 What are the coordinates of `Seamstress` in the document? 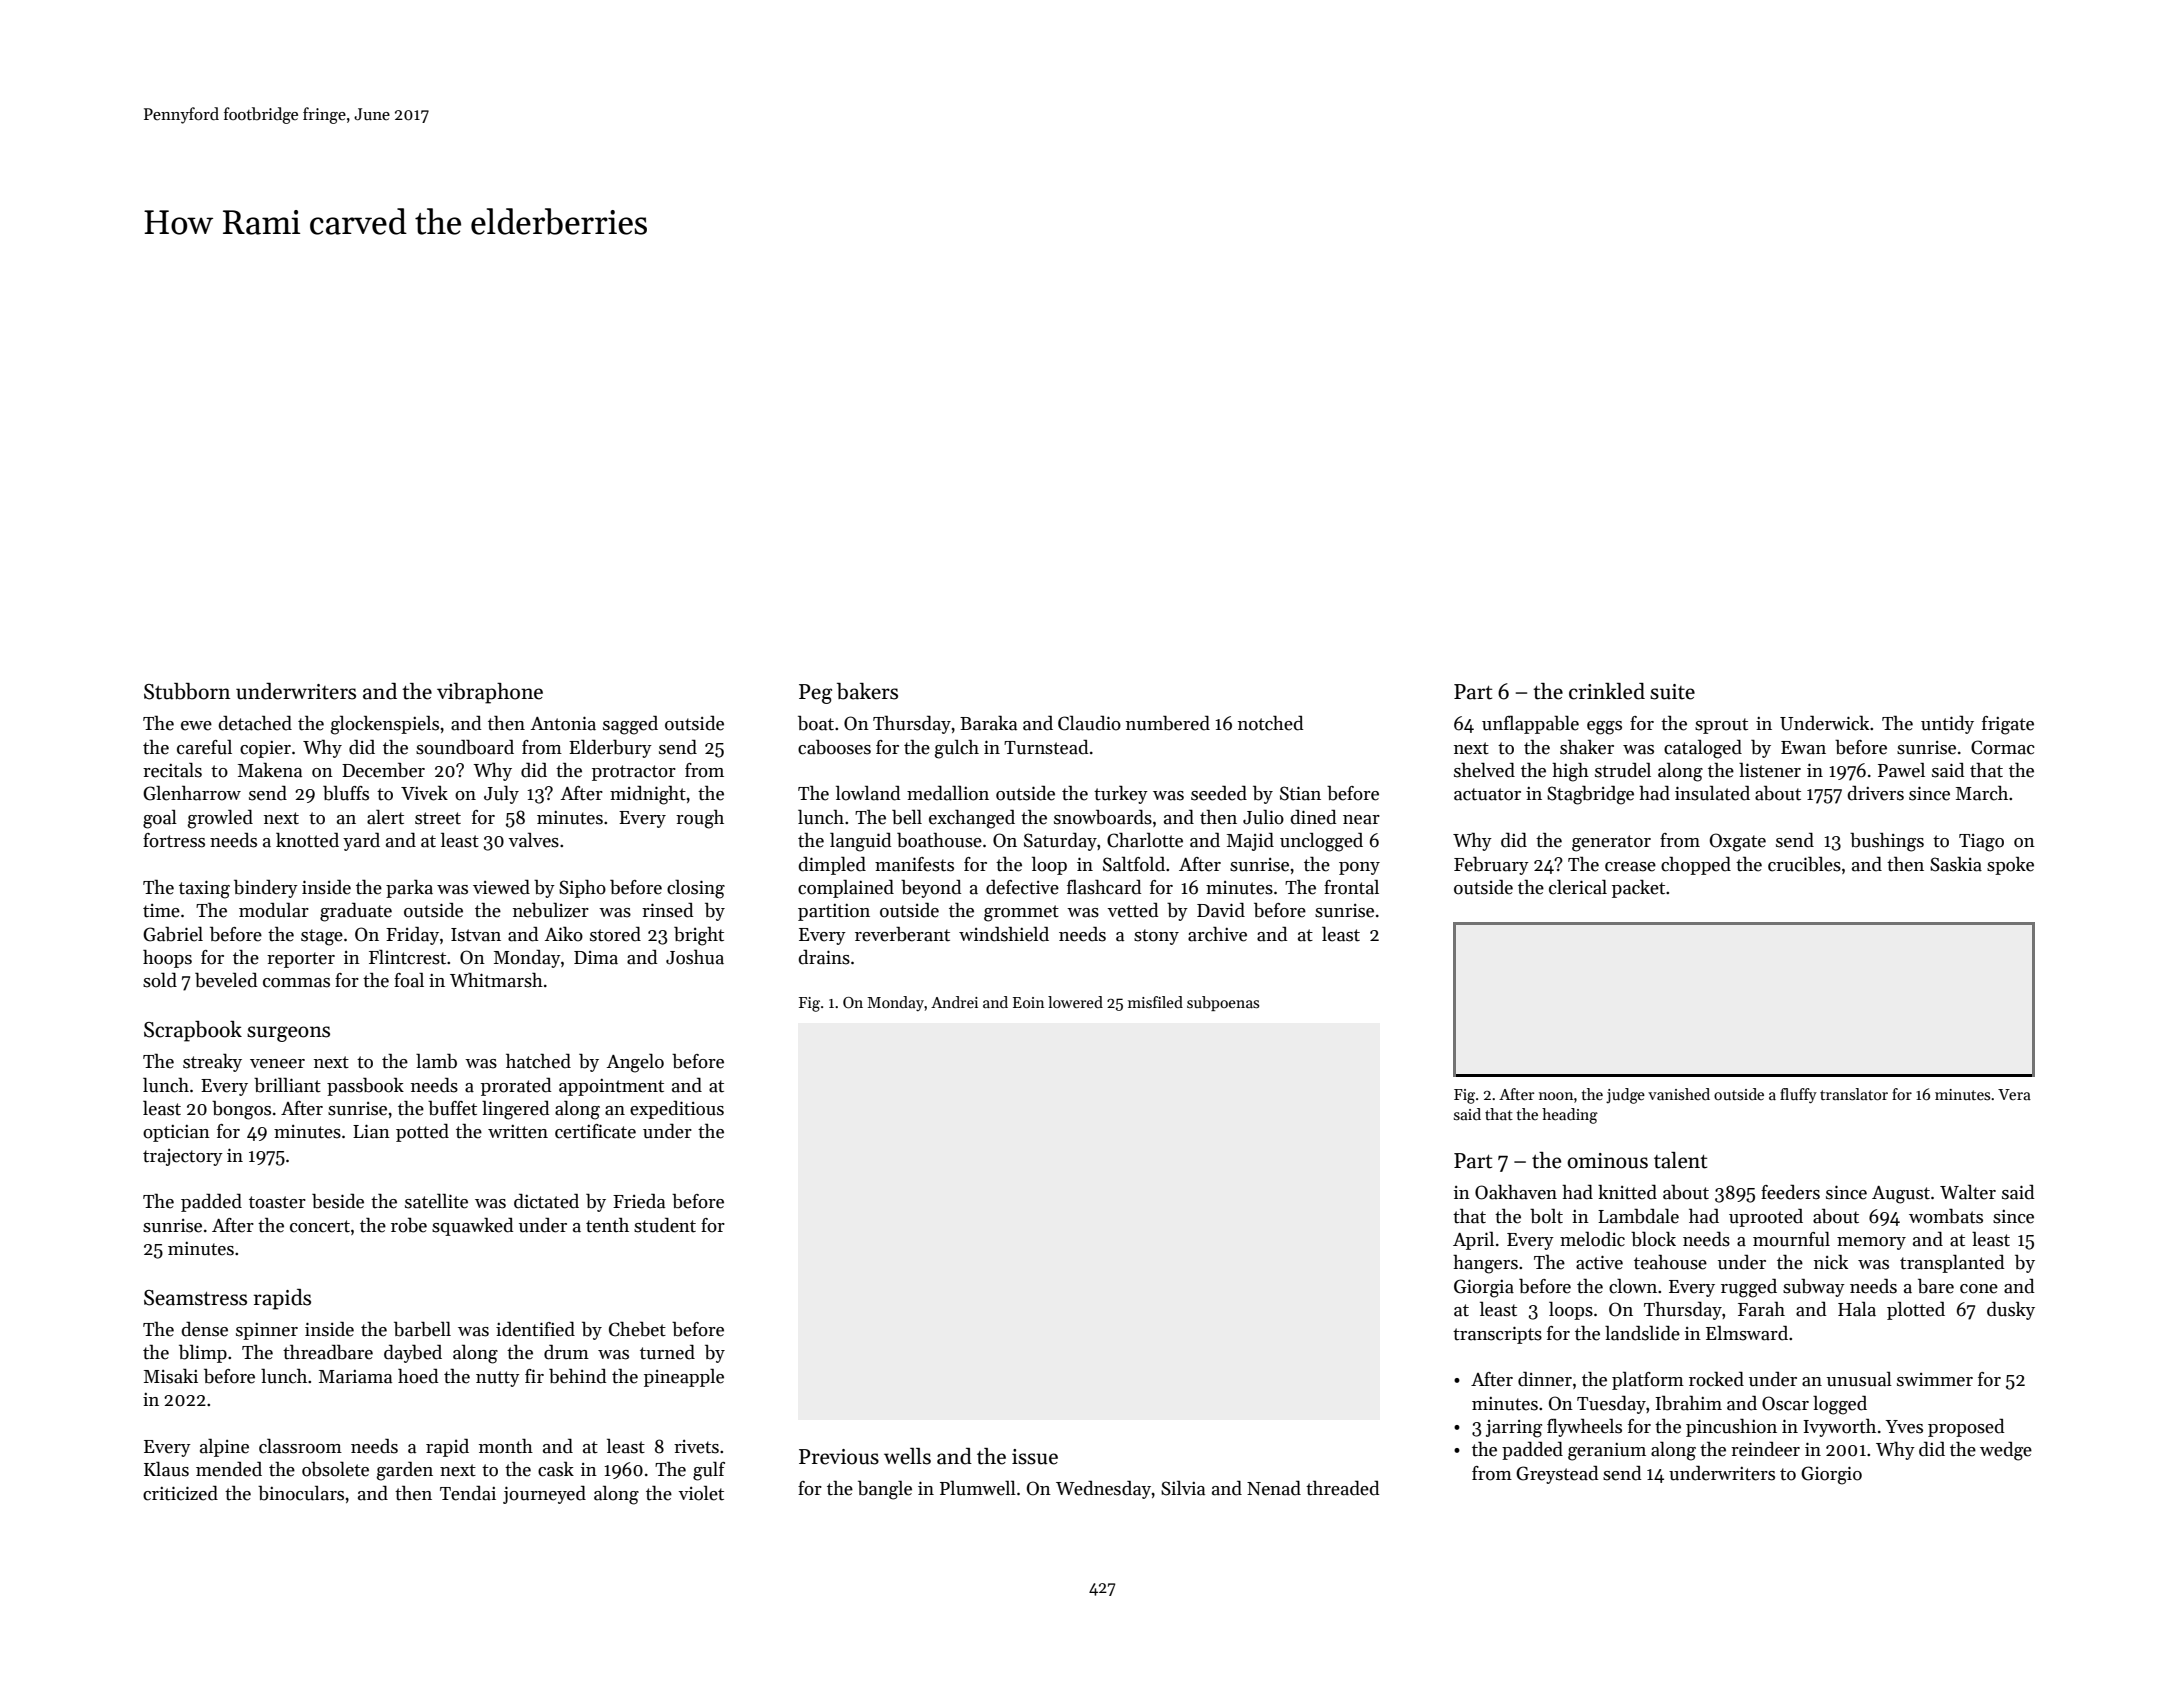 It's located at (195, 1298).
